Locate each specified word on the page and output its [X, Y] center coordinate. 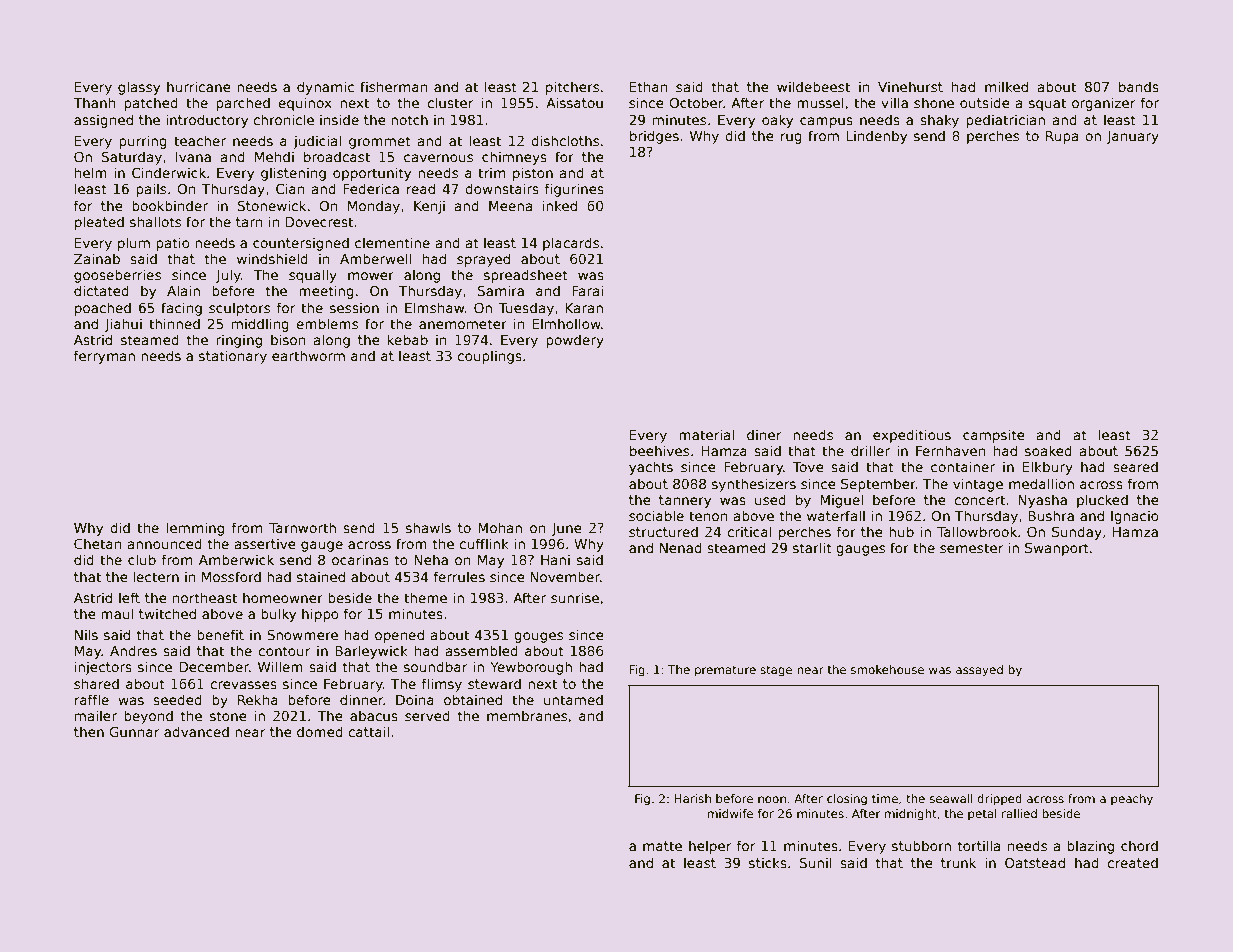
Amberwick [236, 559]
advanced [196, 731]
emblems [327, 323]
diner [764, 434]
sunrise [575, 597]
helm [91, 172]
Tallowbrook [977, 531]
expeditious [912, 436]
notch [409, 119]
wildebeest [813, 86]
